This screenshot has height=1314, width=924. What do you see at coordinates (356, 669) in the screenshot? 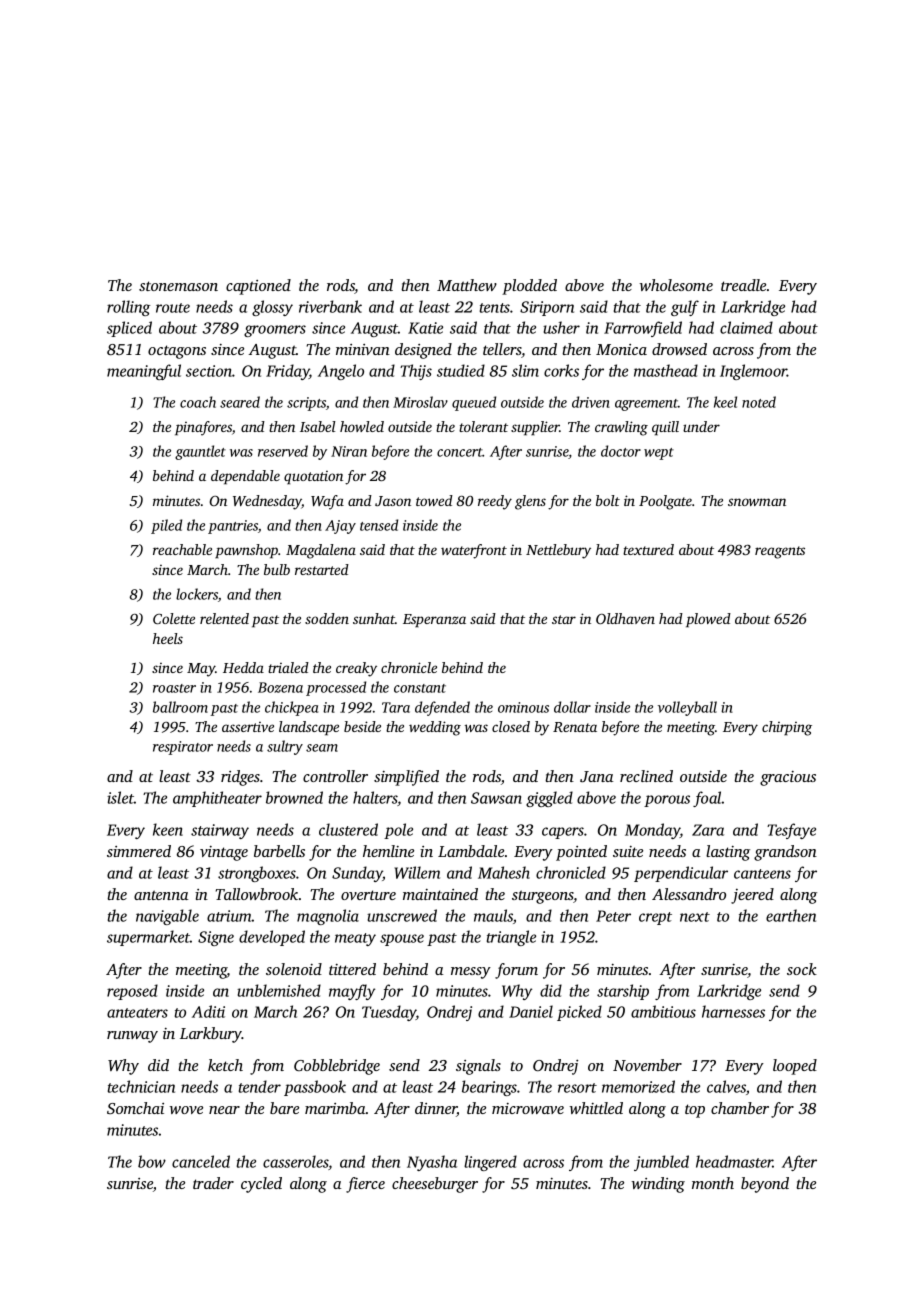
I see `creaky` at bounding box center [356, 669].
